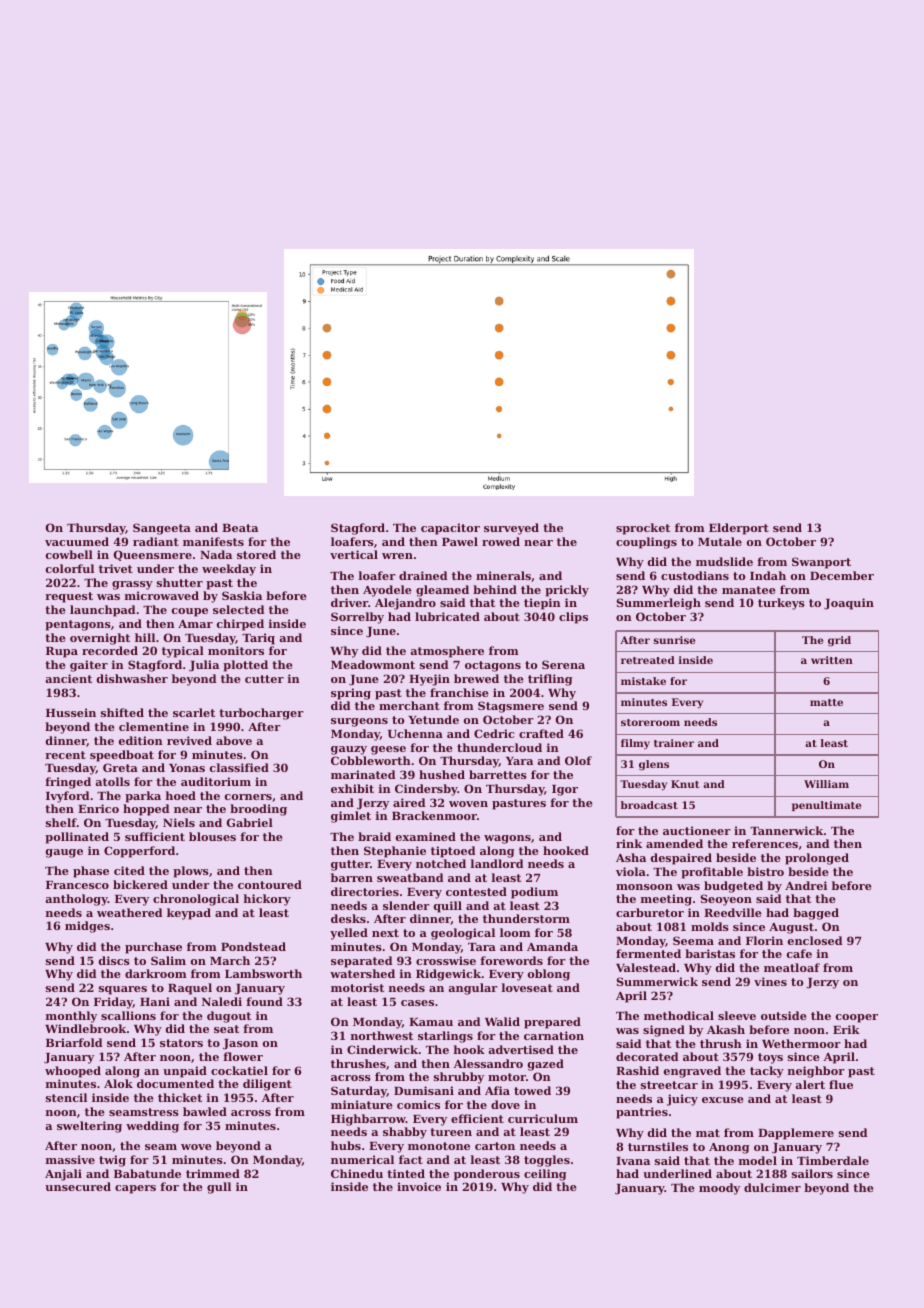 The width and height of the screenshot is (924, 1308). I want to click on invoice, so click(419, 1186).
